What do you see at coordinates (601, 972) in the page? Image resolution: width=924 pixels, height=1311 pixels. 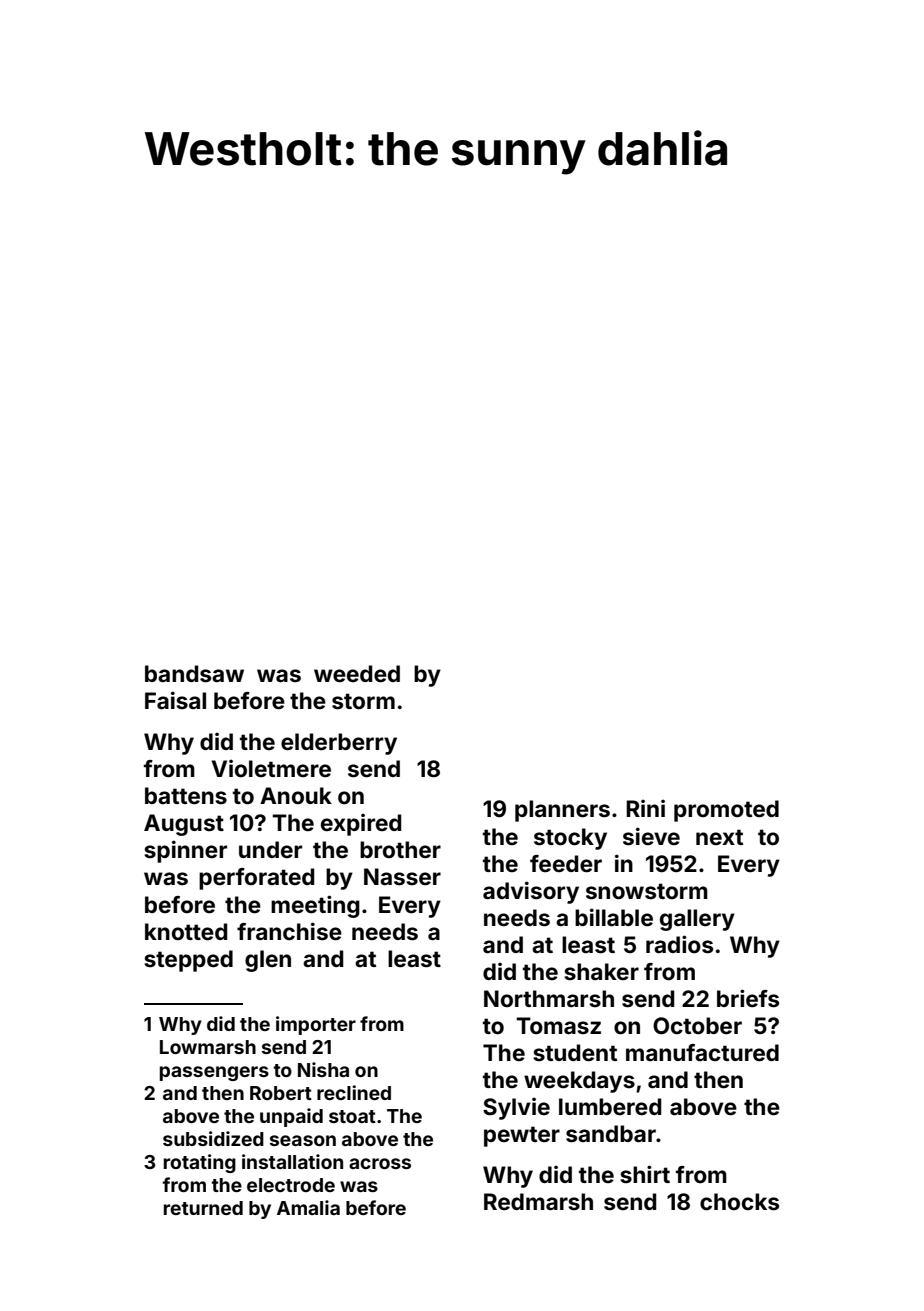 I see `shaker` at bounding box center [601, 972].
